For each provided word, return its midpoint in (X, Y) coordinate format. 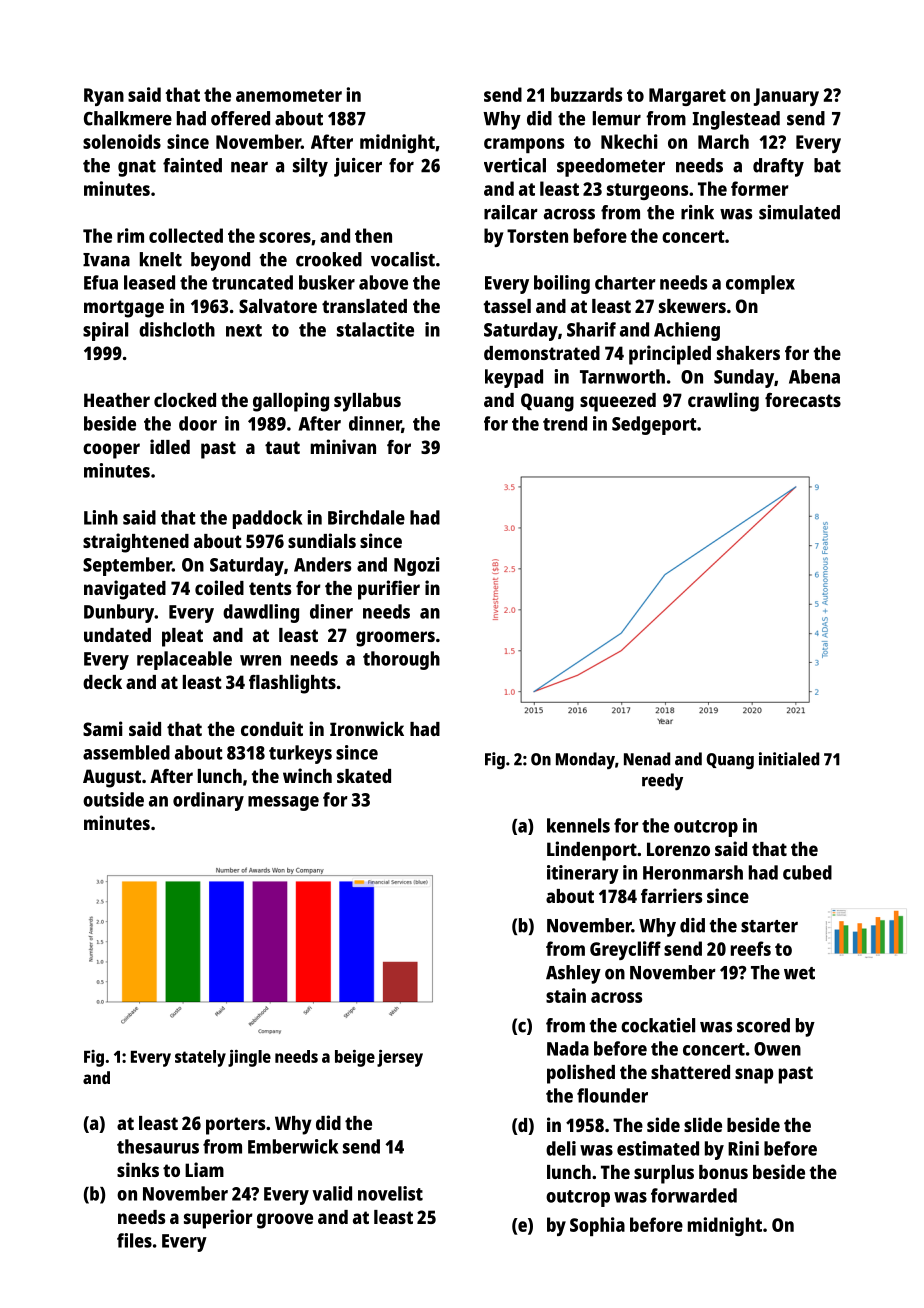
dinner (375, 424)
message (283, 803)
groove (285, 1221)
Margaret (687, 97)
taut (282, 447)
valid (332, 1193)
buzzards (586, 94)
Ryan (104, 97)
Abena (814, 376)
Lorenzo (678, 849)
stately (200, 1058)
